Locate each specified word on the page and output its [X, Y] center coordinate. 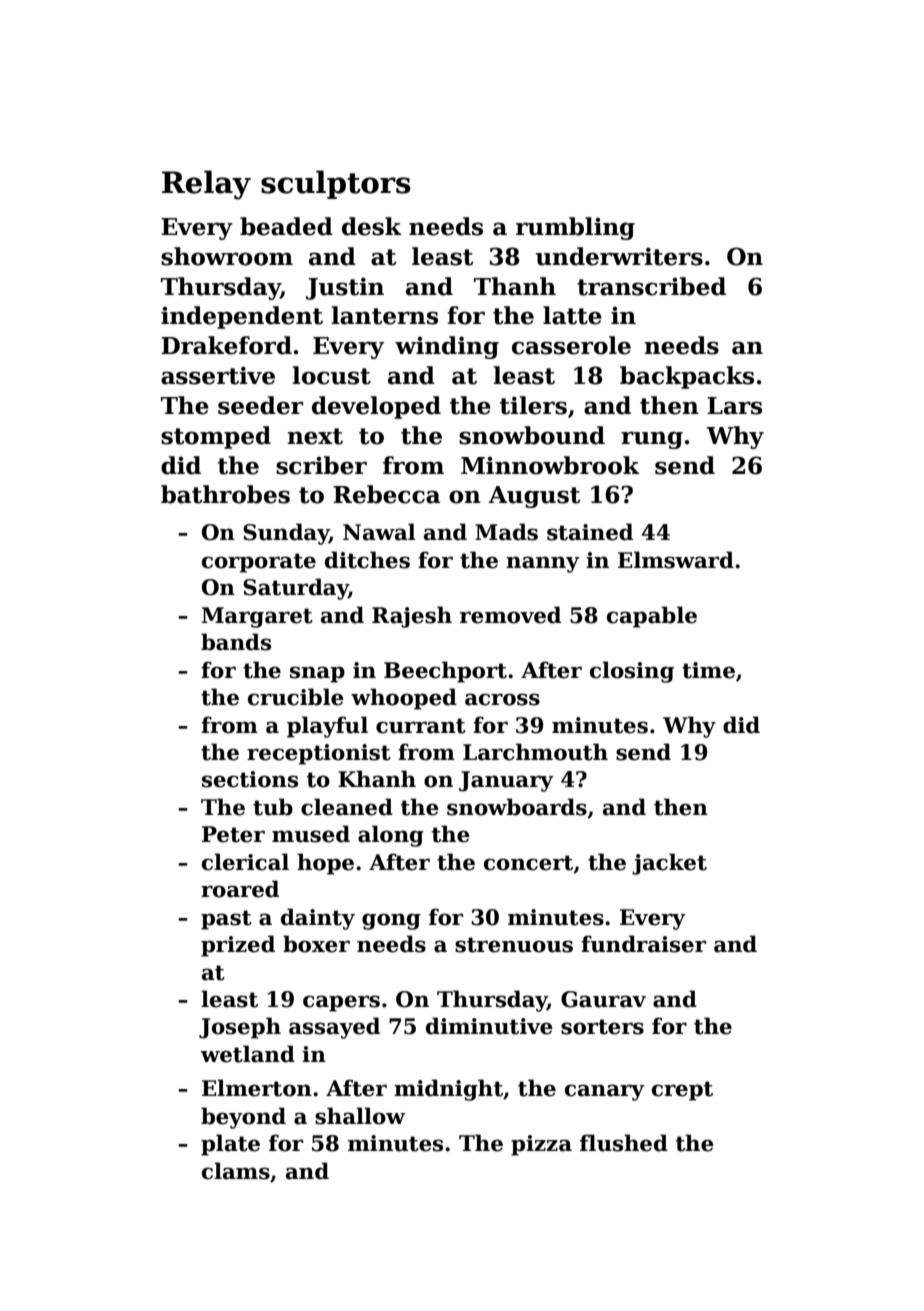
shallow [360, 1116]
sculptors [336, 184]
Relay [206, 185]
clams [236, 1171]
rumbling [575, 228]
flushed [624, 1143]
